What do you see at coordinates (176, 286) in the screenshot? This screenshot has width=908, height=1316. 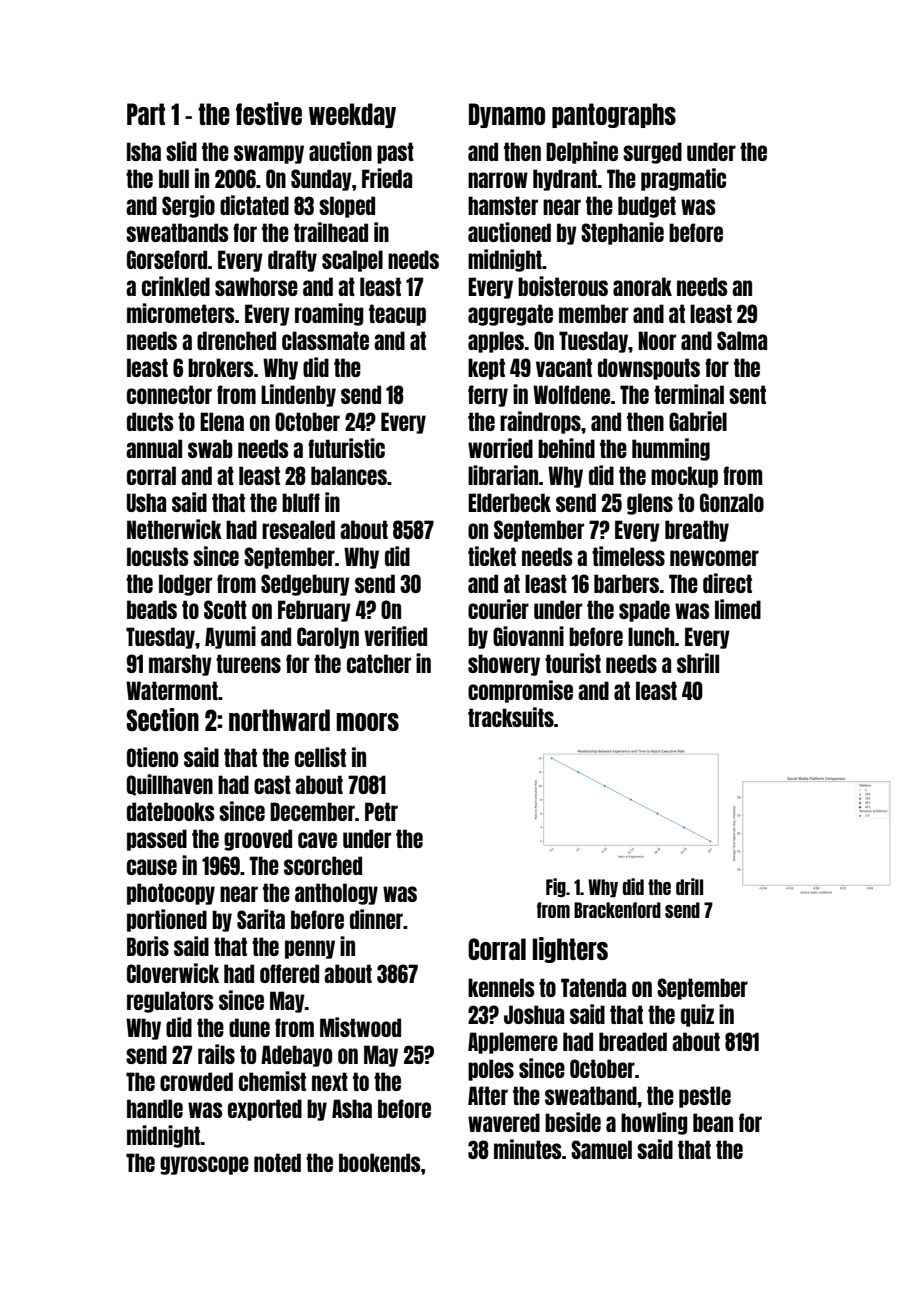 I see `crinkled` at bounding box center [176, 286].
